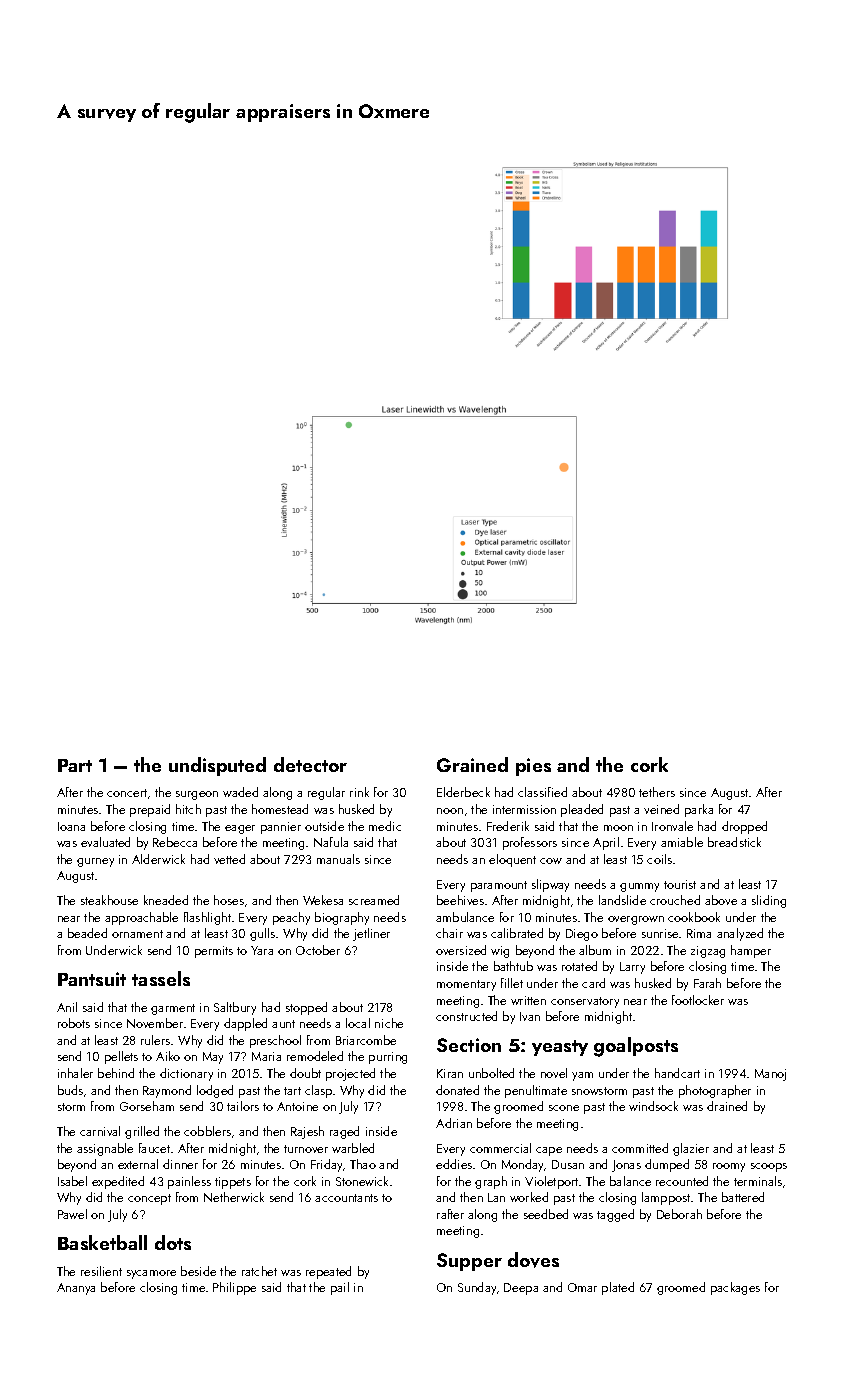 The height and width of the screenshot is (1400, 849). What do you see at coordinates (359, 792) in the screenshot?
I see `rink` at bounding box center [359, 792].
